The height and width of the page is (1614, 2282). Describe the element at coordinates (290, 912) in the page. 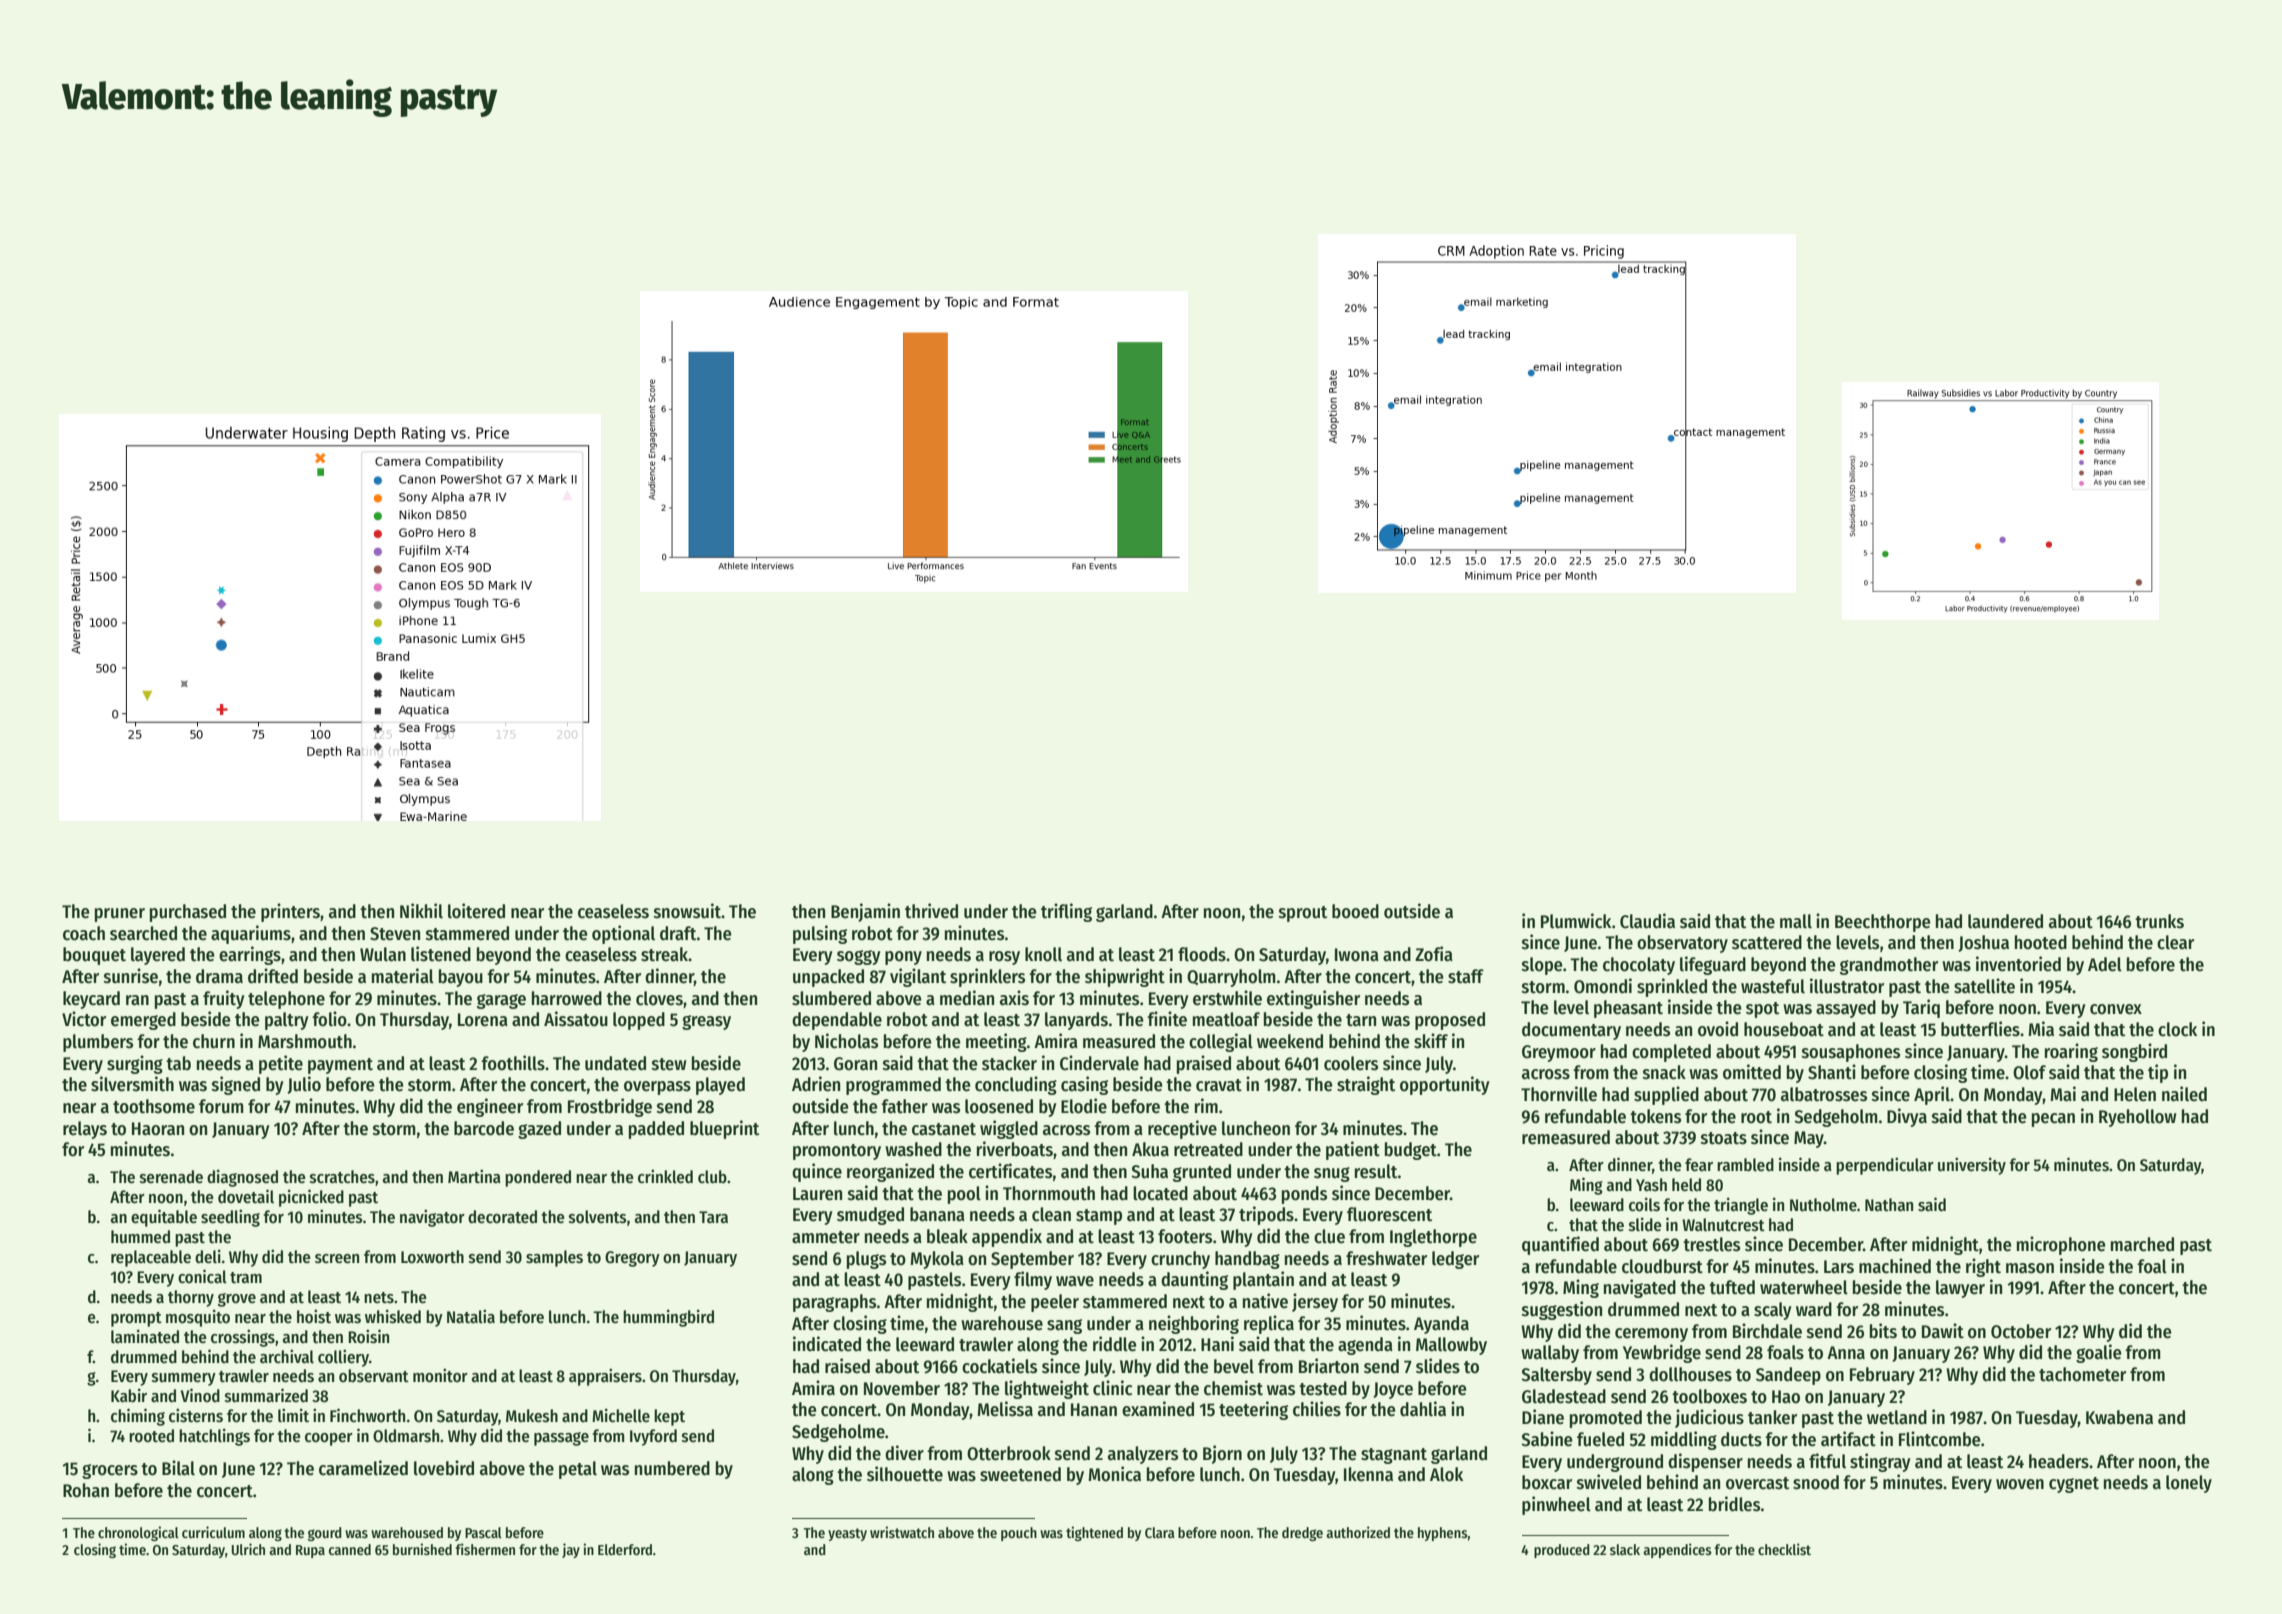

I see `printers` at that location.
